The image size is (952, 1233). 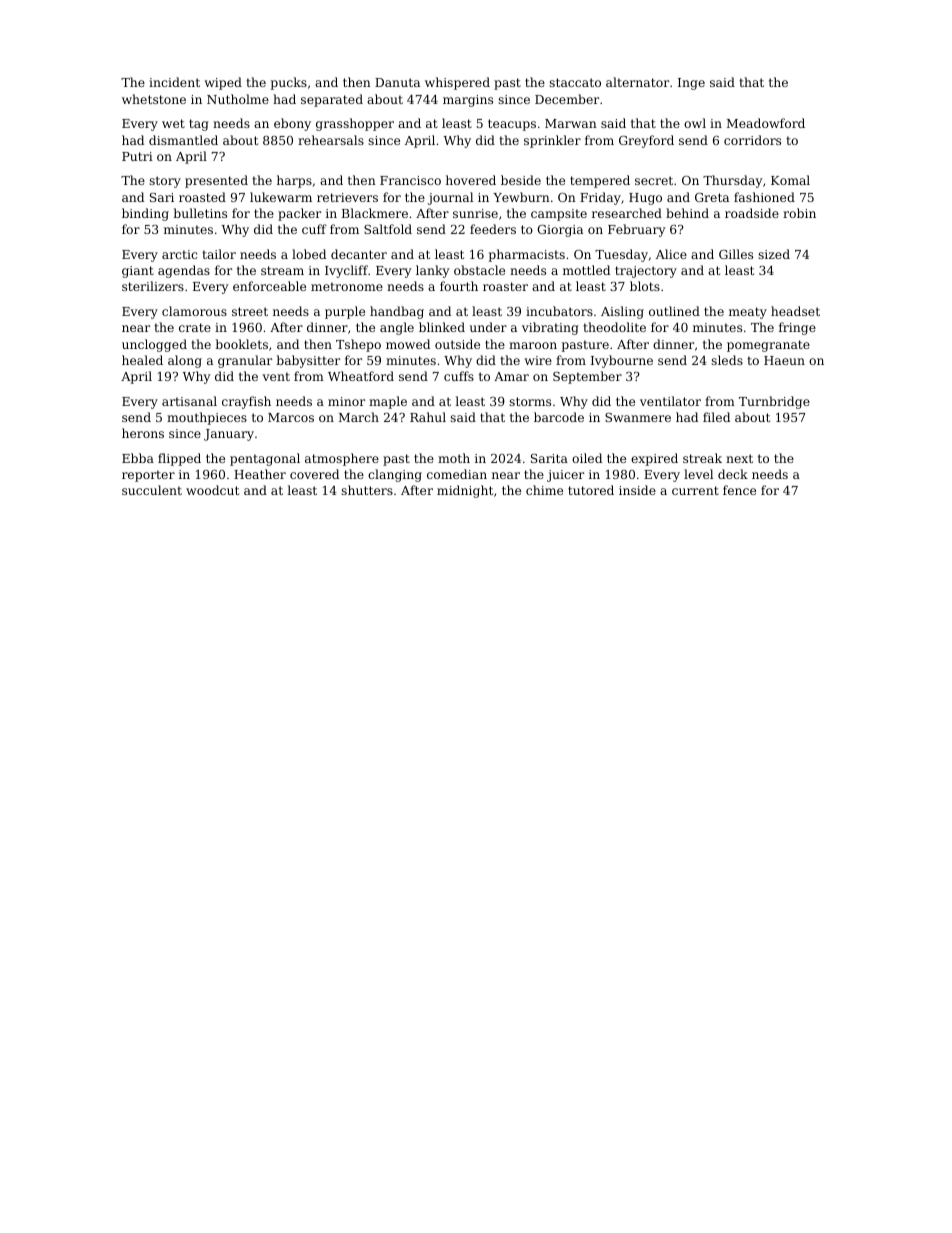 I want to click on rehearsals, so click(x=331, y=140).
